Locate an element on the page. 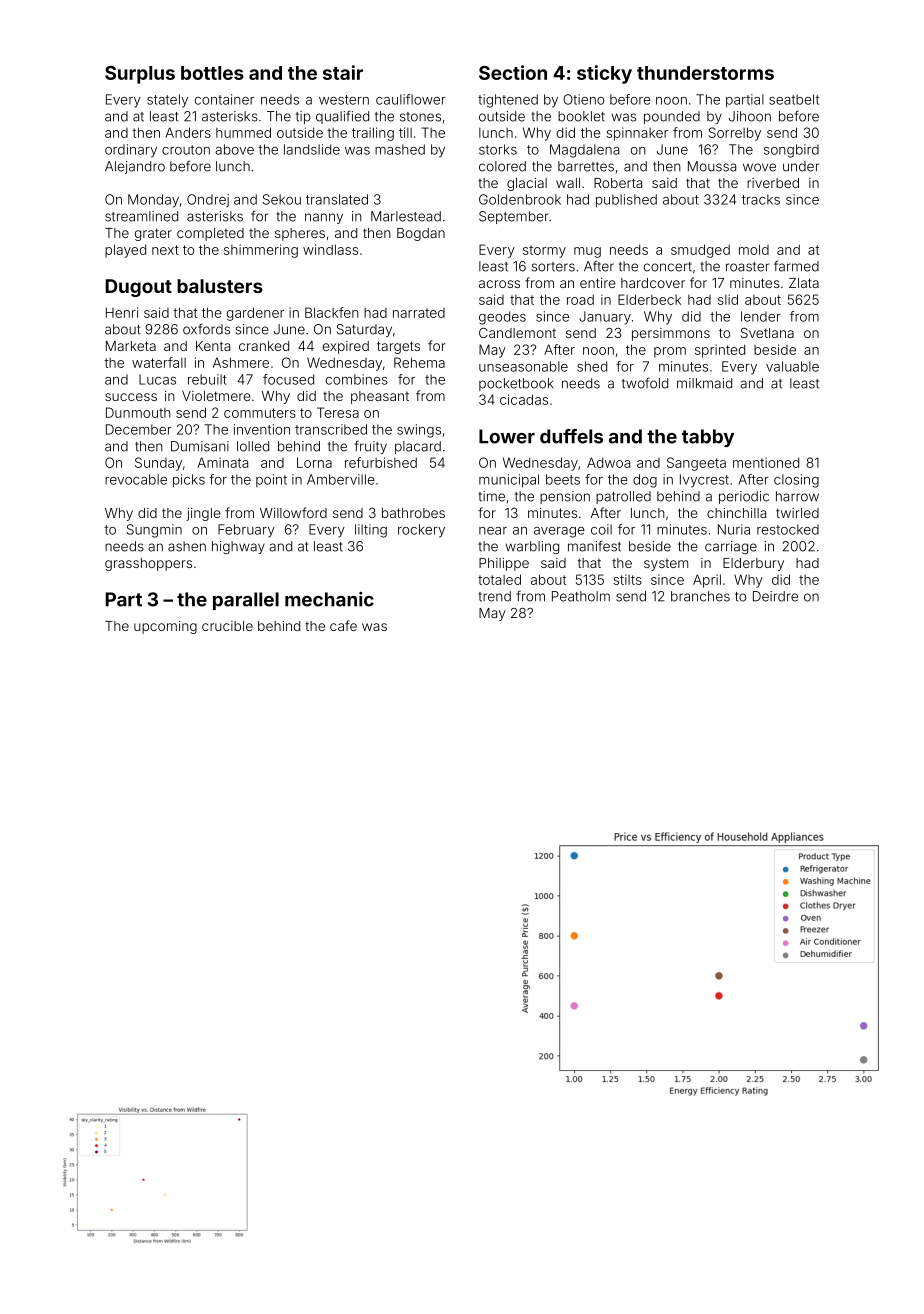 This document has height=1314, width=924. Alejandro is located at coordinates (135, 167).
